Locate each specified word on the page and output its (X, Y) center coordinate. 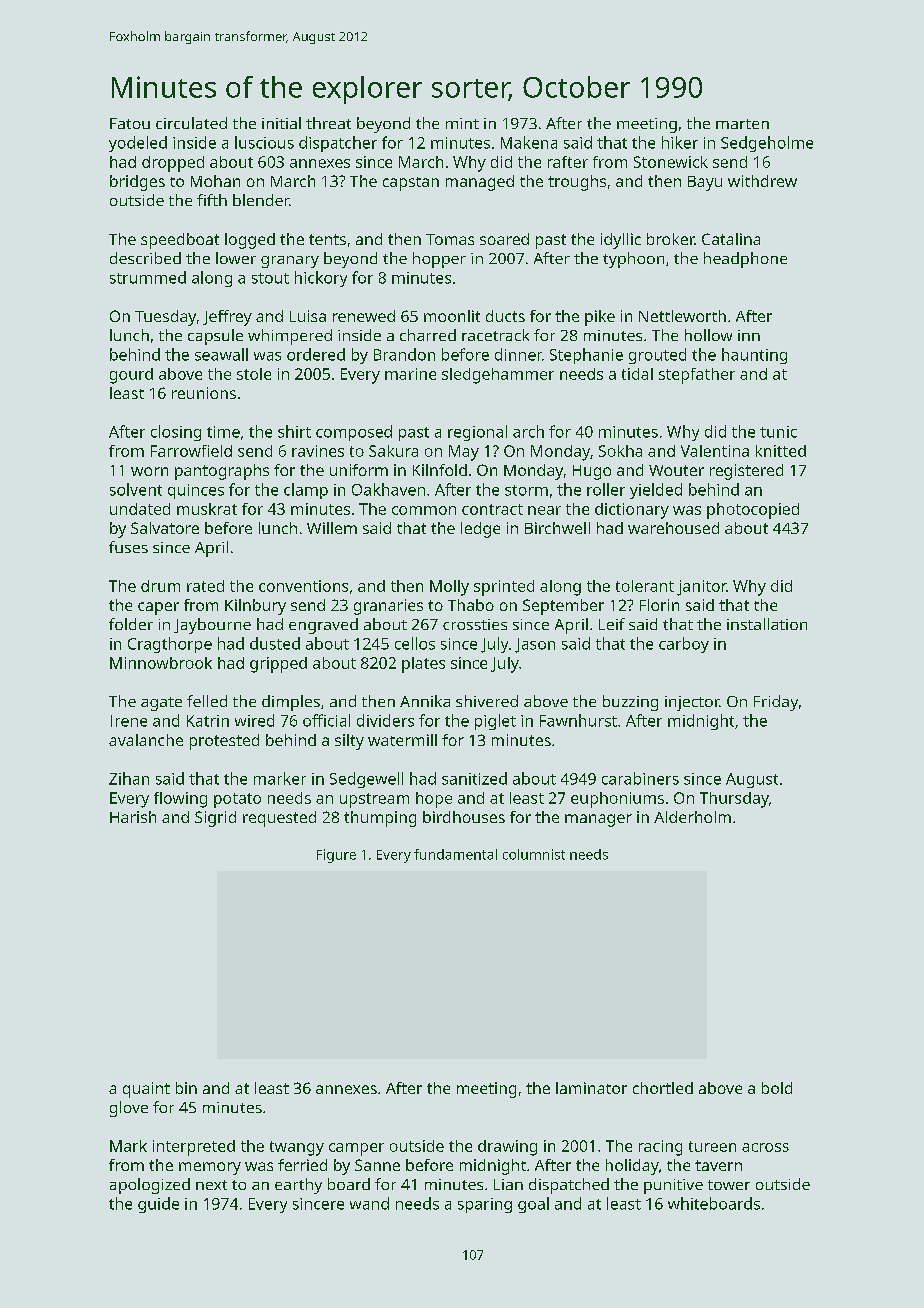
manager (598, 820)
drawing (507, 1148)
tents (327, 239)
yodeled (138, 144)
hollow (708, 335)
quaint (146, 1090)
